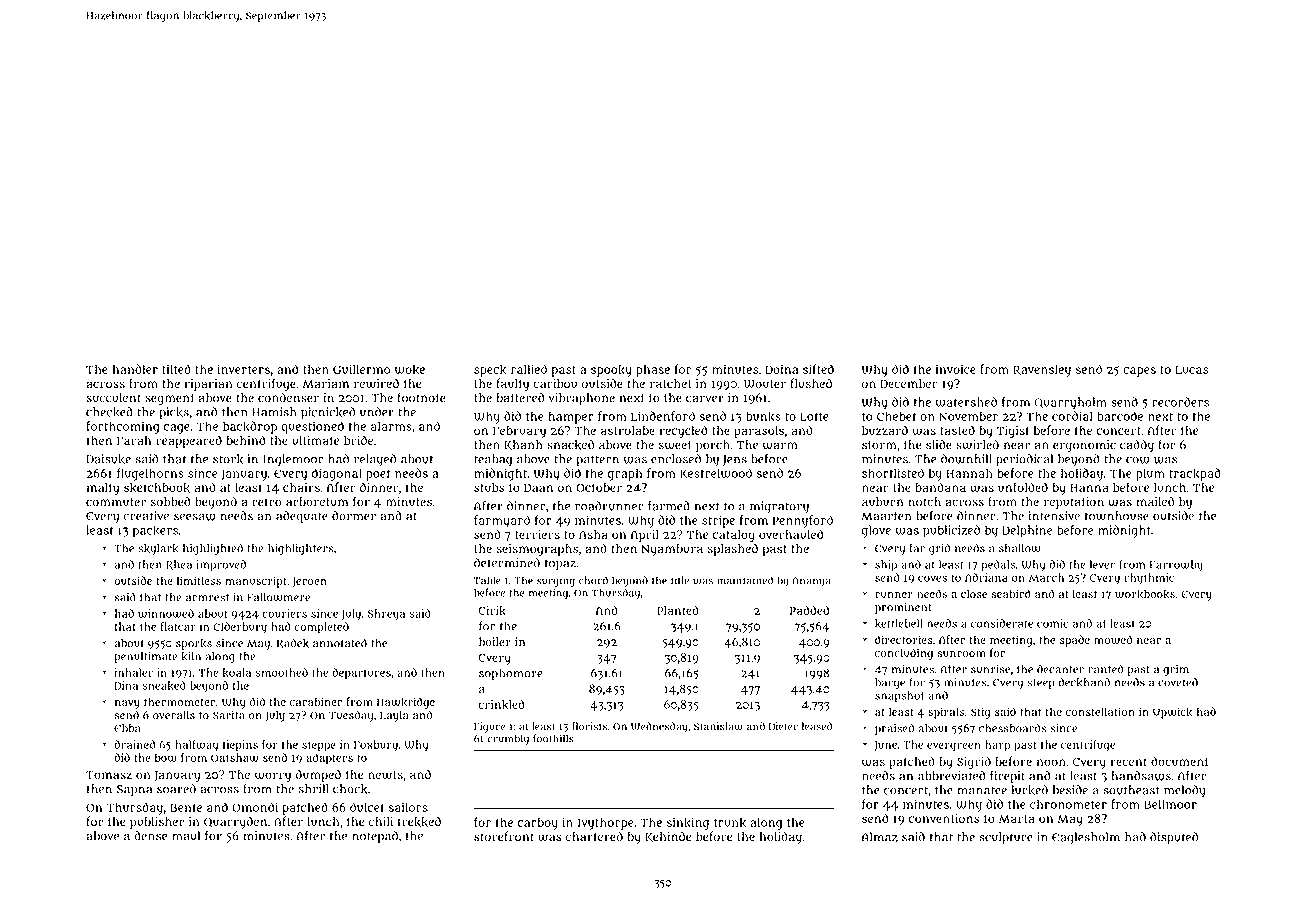  I want to click on Nyambura, so click(672, 550).
